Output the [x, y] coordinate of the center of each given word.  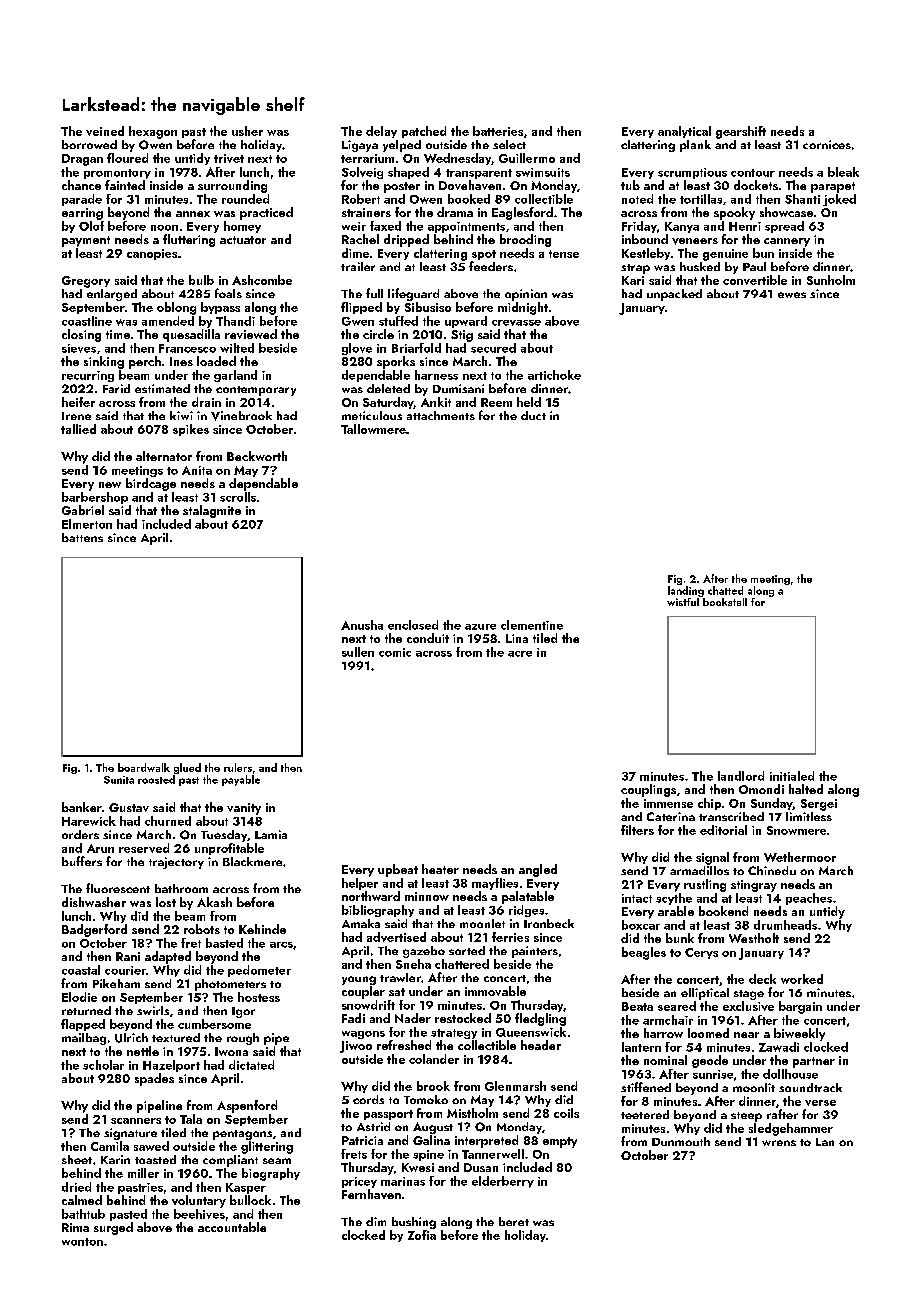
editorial [723, 830]
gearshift [741, 132]
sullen [358, 652]
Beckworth [257, 456]
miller [143, 1173]
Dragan [82, 160]
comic [395, 652]
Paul [754, 266]
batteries [498, 131]
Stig [462, 336]
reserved [144, 848]
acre [520, 654]
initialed [792, 776]
